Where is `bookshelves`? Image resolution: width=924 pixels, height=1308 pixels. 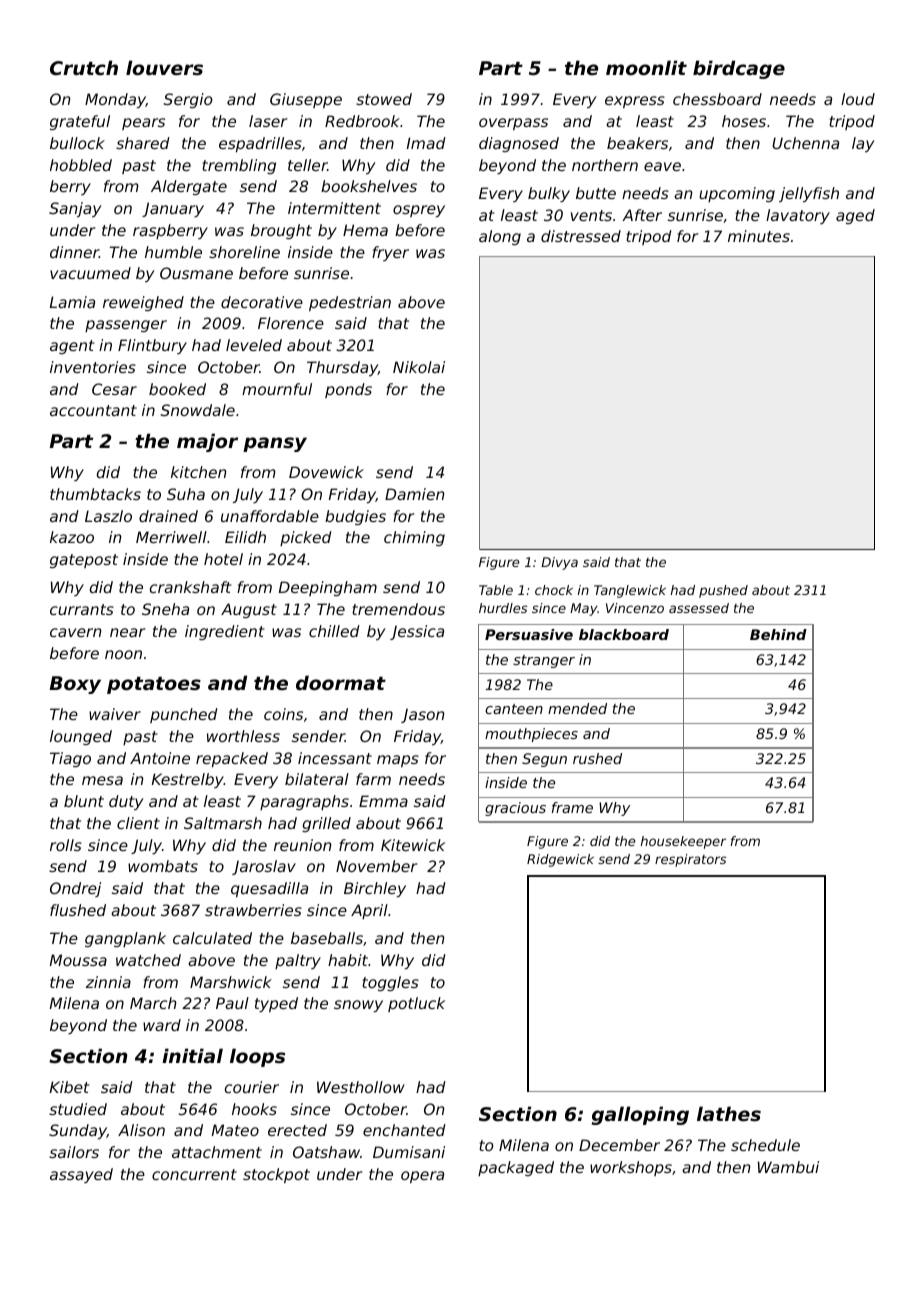 bookshelves is located at coordinates (369, 186).
